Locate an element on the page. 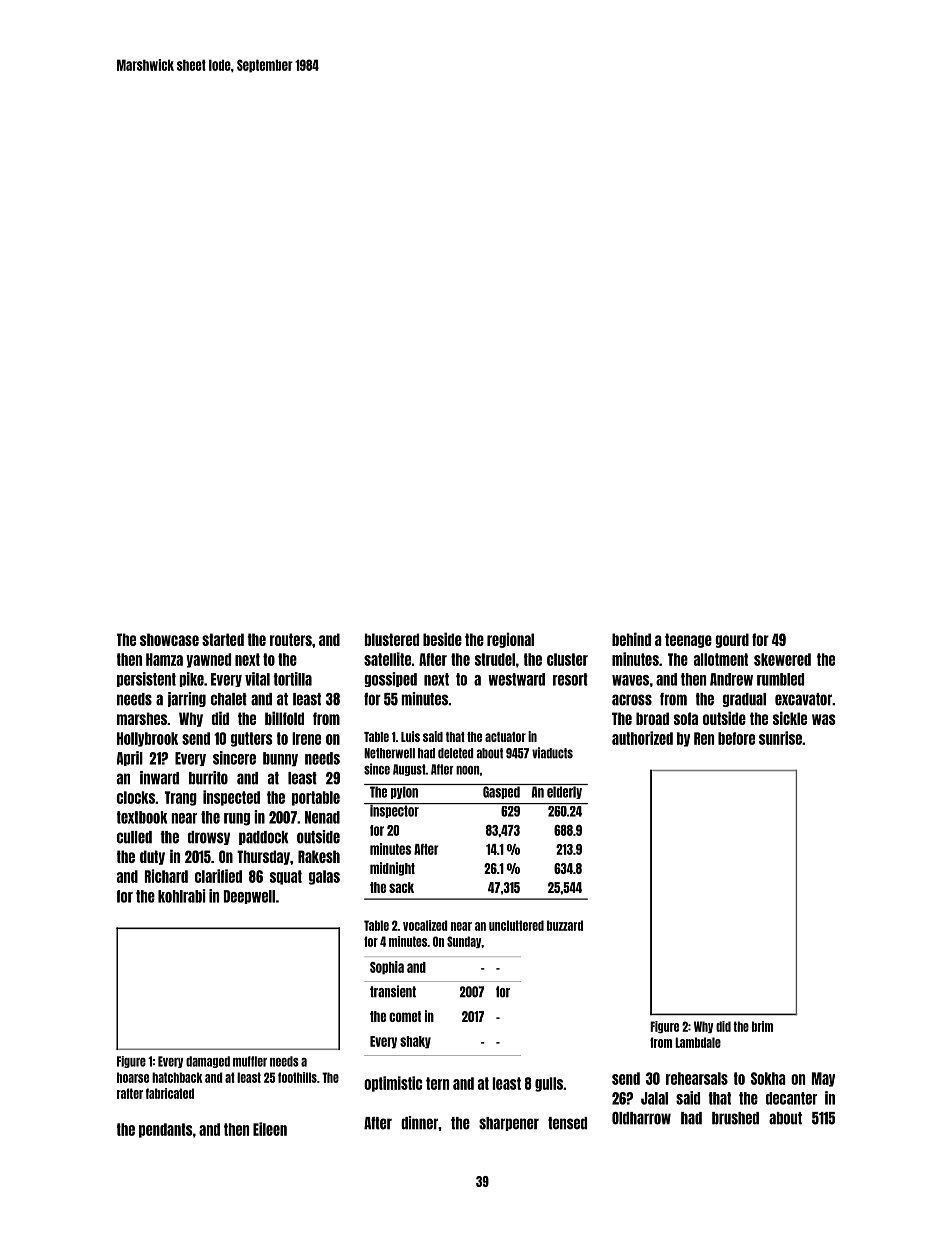 This document has width=952, height=1233. resort is located at coordinates (570, 679).
